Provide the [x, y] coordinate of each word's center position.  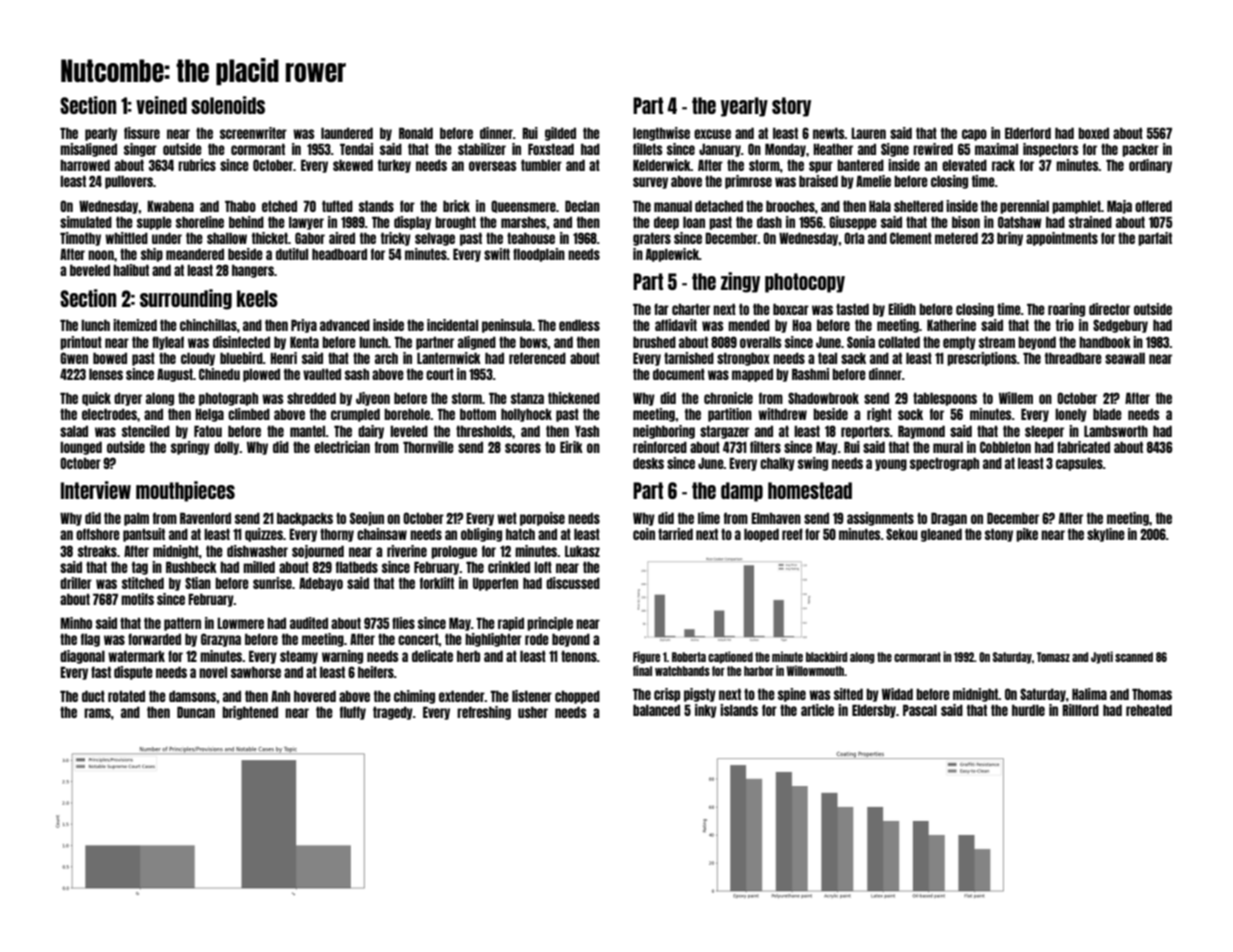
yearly [744, 107]
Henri [283, 358]
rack [1003, 165]
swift [497, 254]
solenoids [228, 105]
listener [532, 696]
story [791, 107]
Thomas [1152, 694]
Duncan [196, 712]
